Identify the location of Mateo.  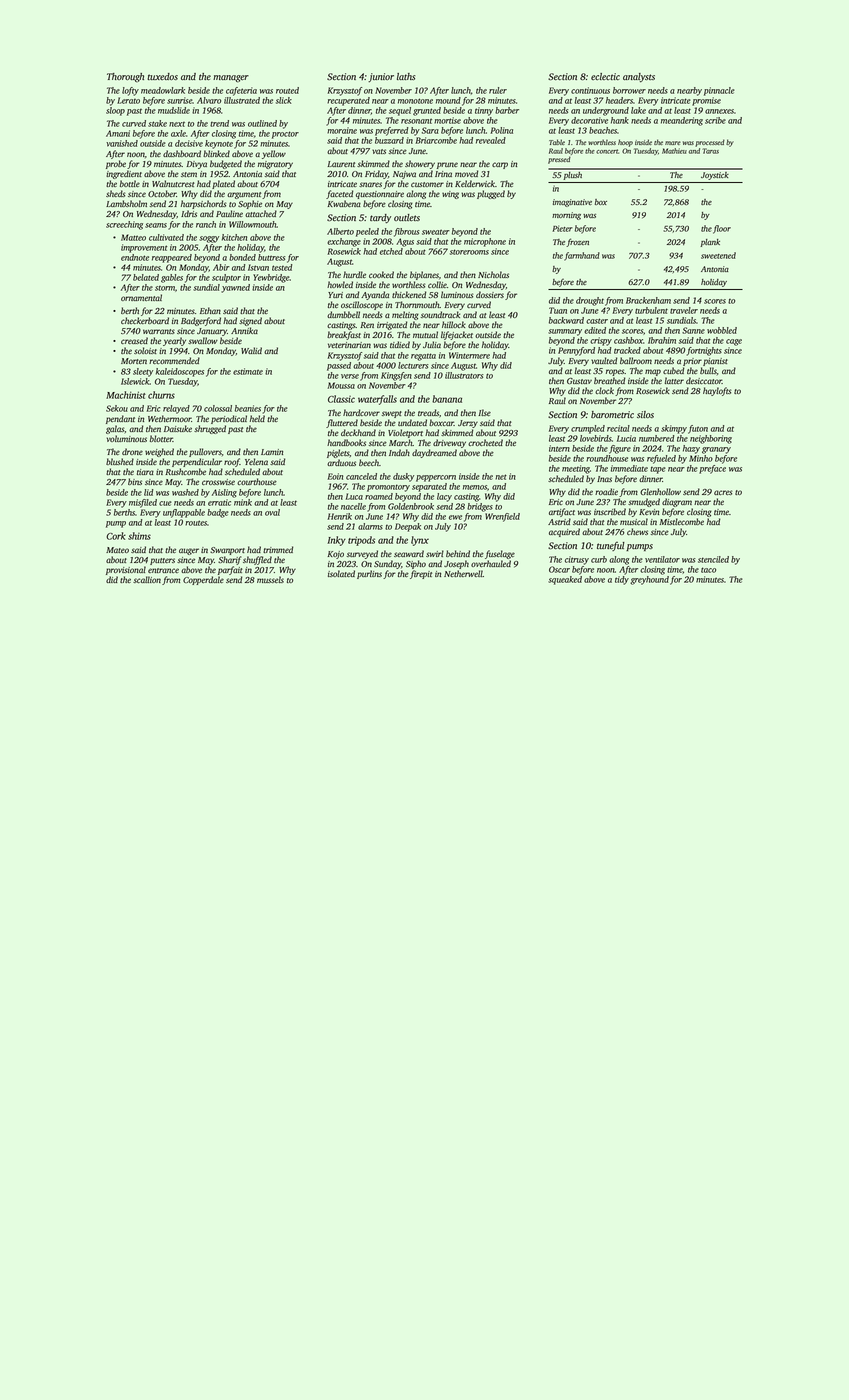
(117, 550).
